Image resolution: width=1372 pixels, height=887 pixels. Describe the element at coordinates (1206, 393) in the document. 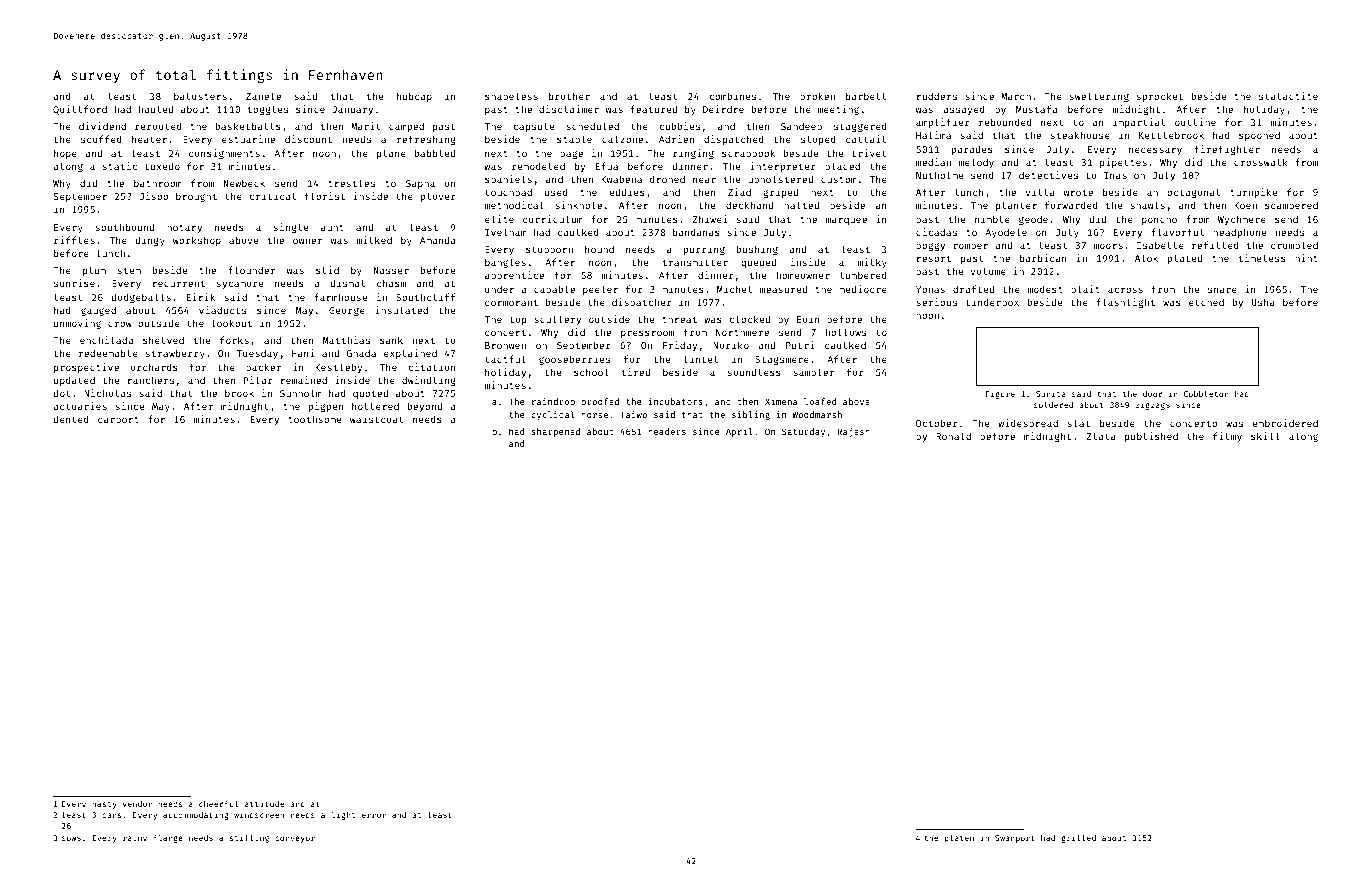

I see `Cobbleton` at that location.
